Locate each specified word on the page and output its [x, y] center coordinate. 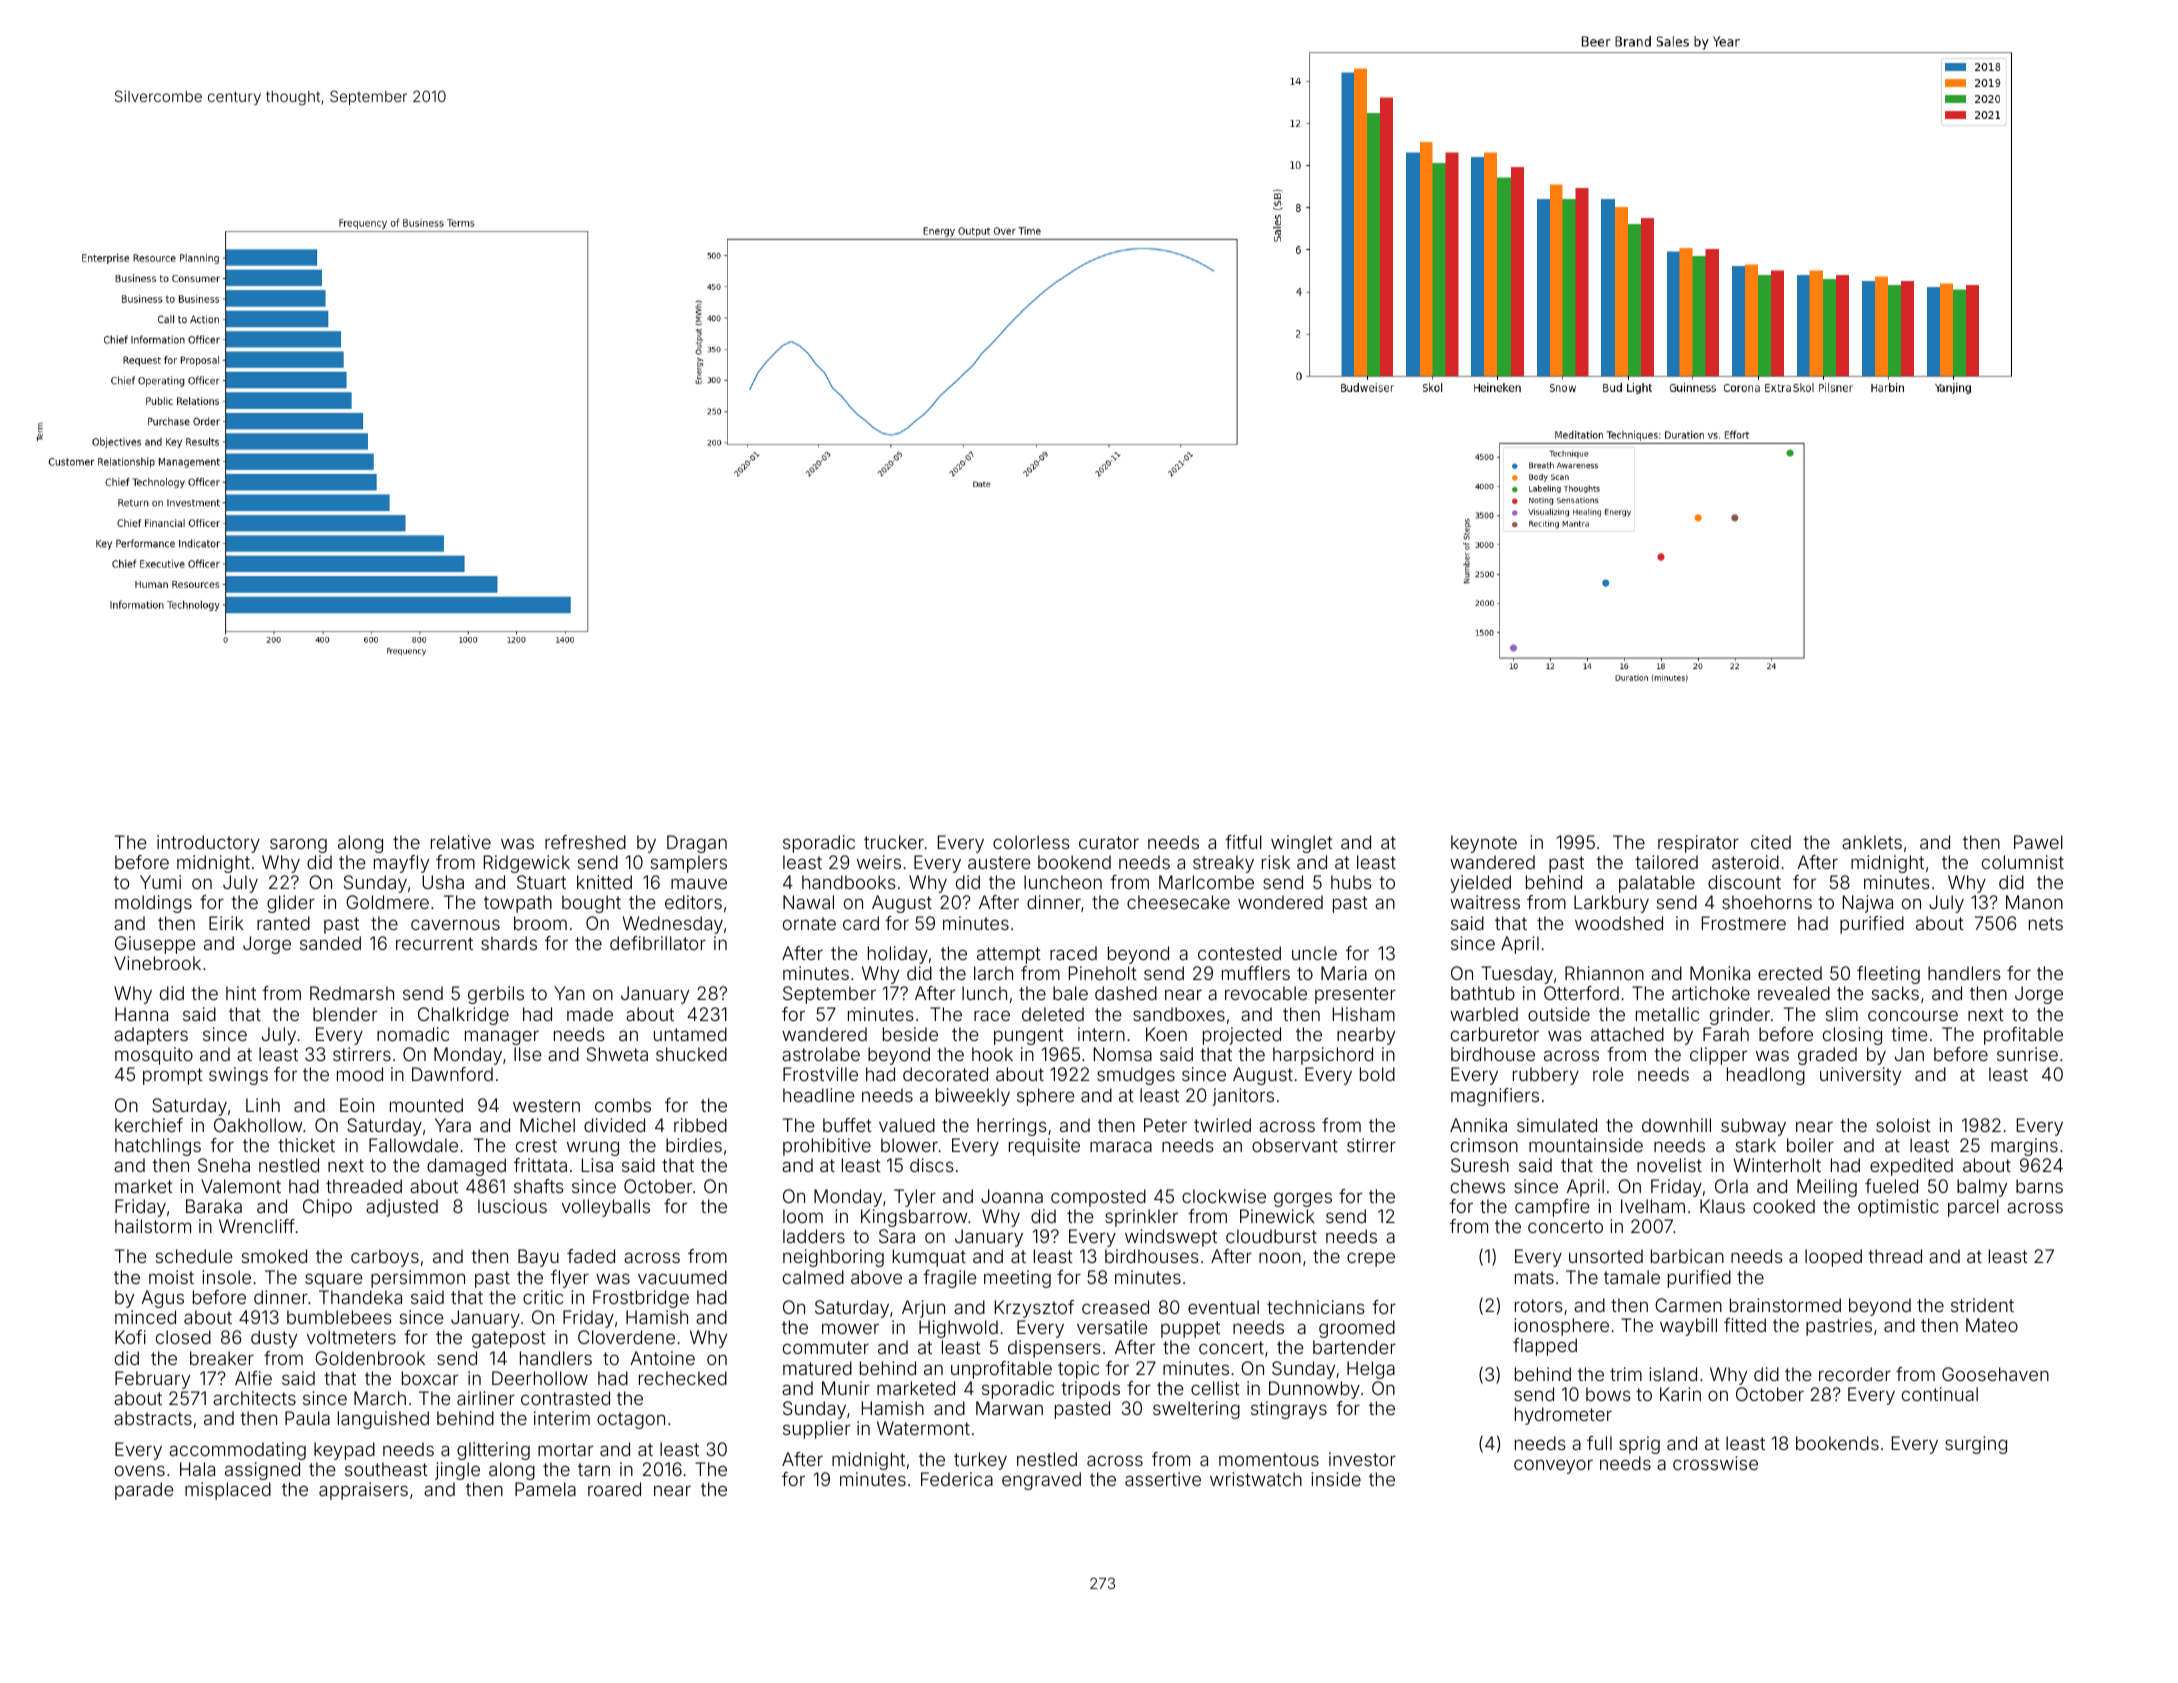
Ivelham [1653, 1206]
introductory [208, 844]
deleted [1053, 1014]
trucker [894, 842]
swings [238, 1076]
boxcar [430, 1378]
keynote [1484, 844]
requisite [1044, 1147]
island [1673, 1374]
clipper [1718, 1056]
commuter [826, 1347]
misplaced [228, 1491]
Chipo [327, 1208]
